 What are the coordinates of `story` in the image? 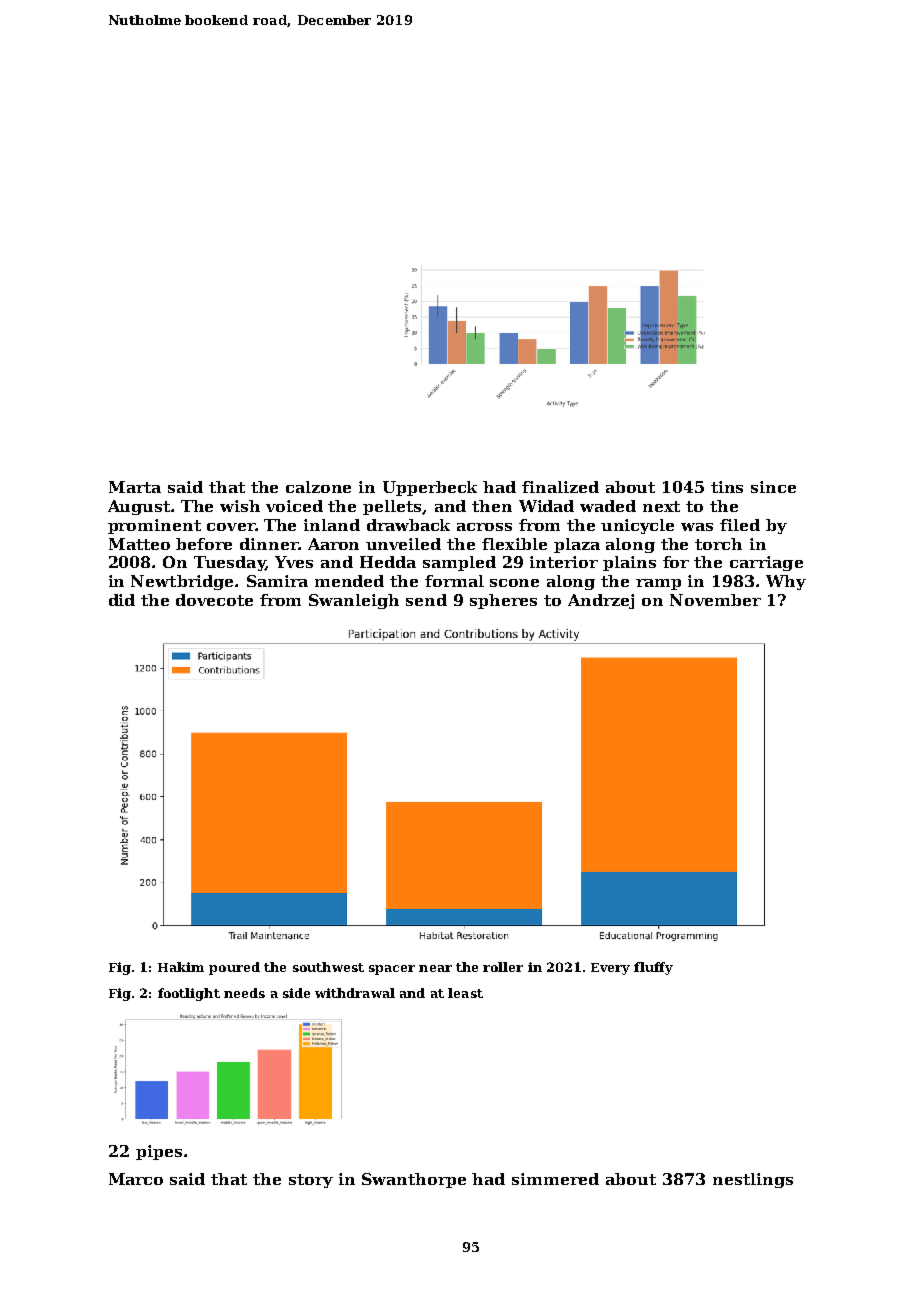 It's located at (311, 1181).
